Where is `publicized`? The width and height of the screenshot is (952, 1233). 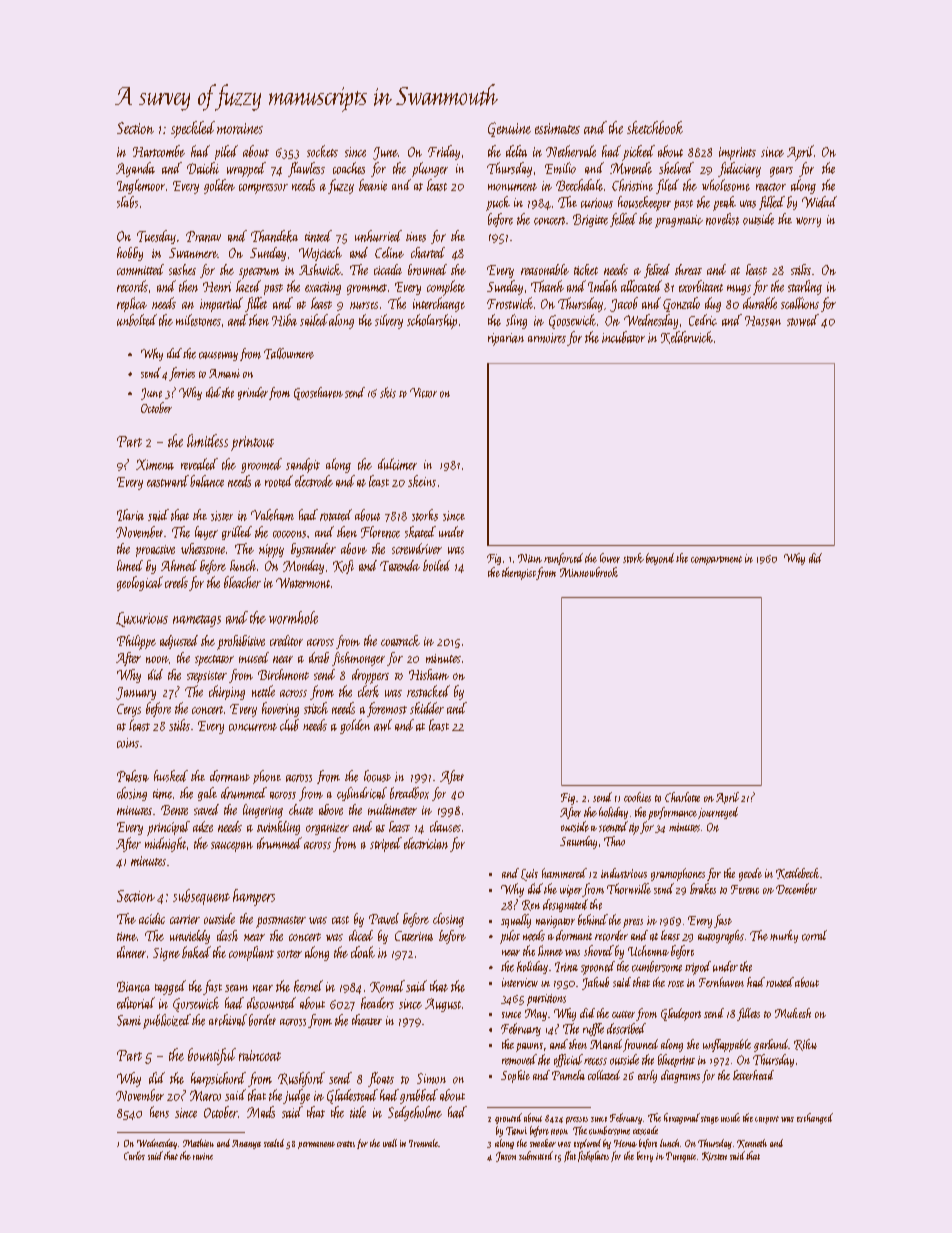
publicized is located at coordinates (167, 1021).
